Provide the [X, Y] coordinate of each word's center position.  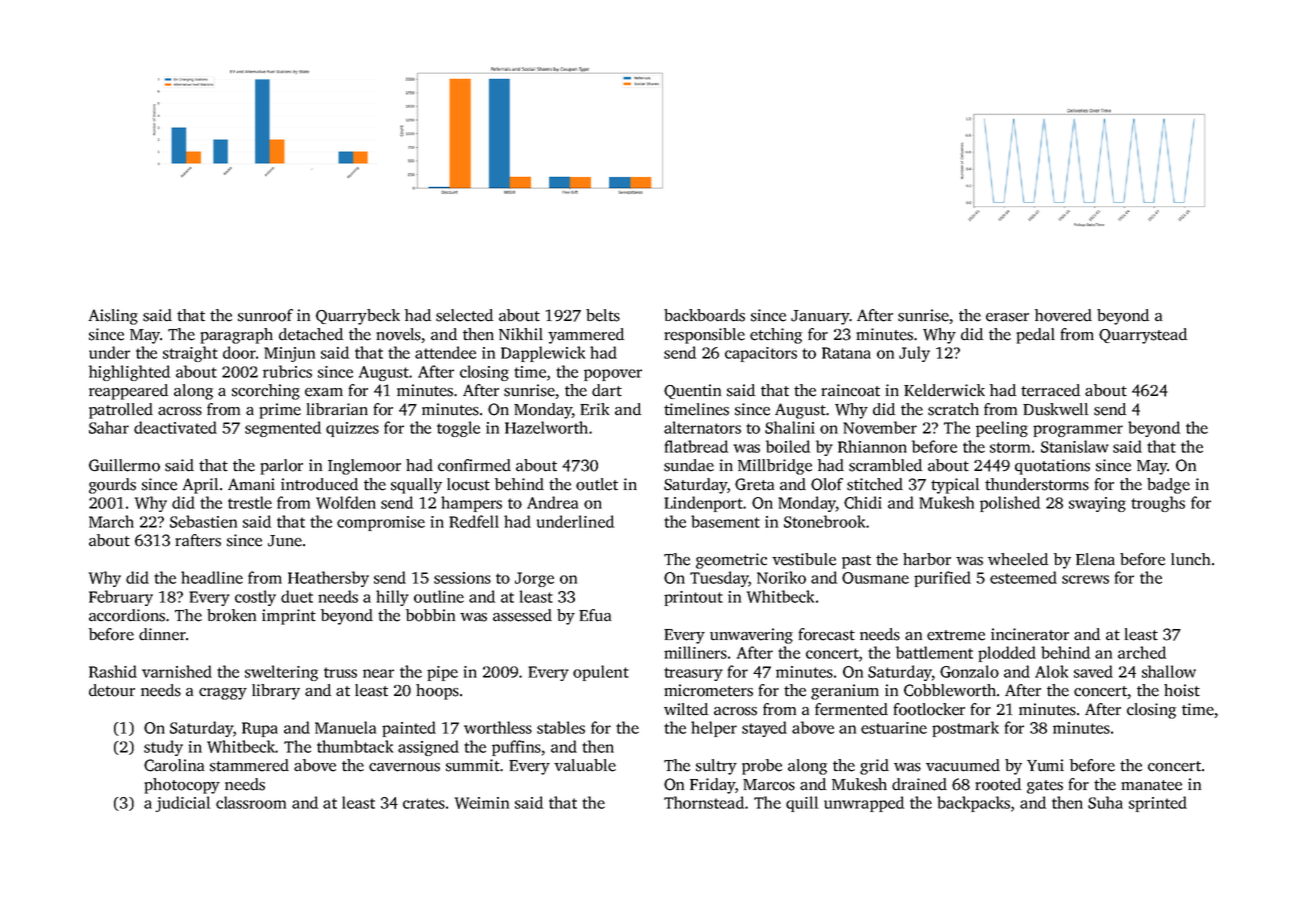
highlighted [129, 373]
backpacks [973, 804]
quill [802, 804]
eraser [1007, 317]
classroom [251, 802]
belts [603, 315]
